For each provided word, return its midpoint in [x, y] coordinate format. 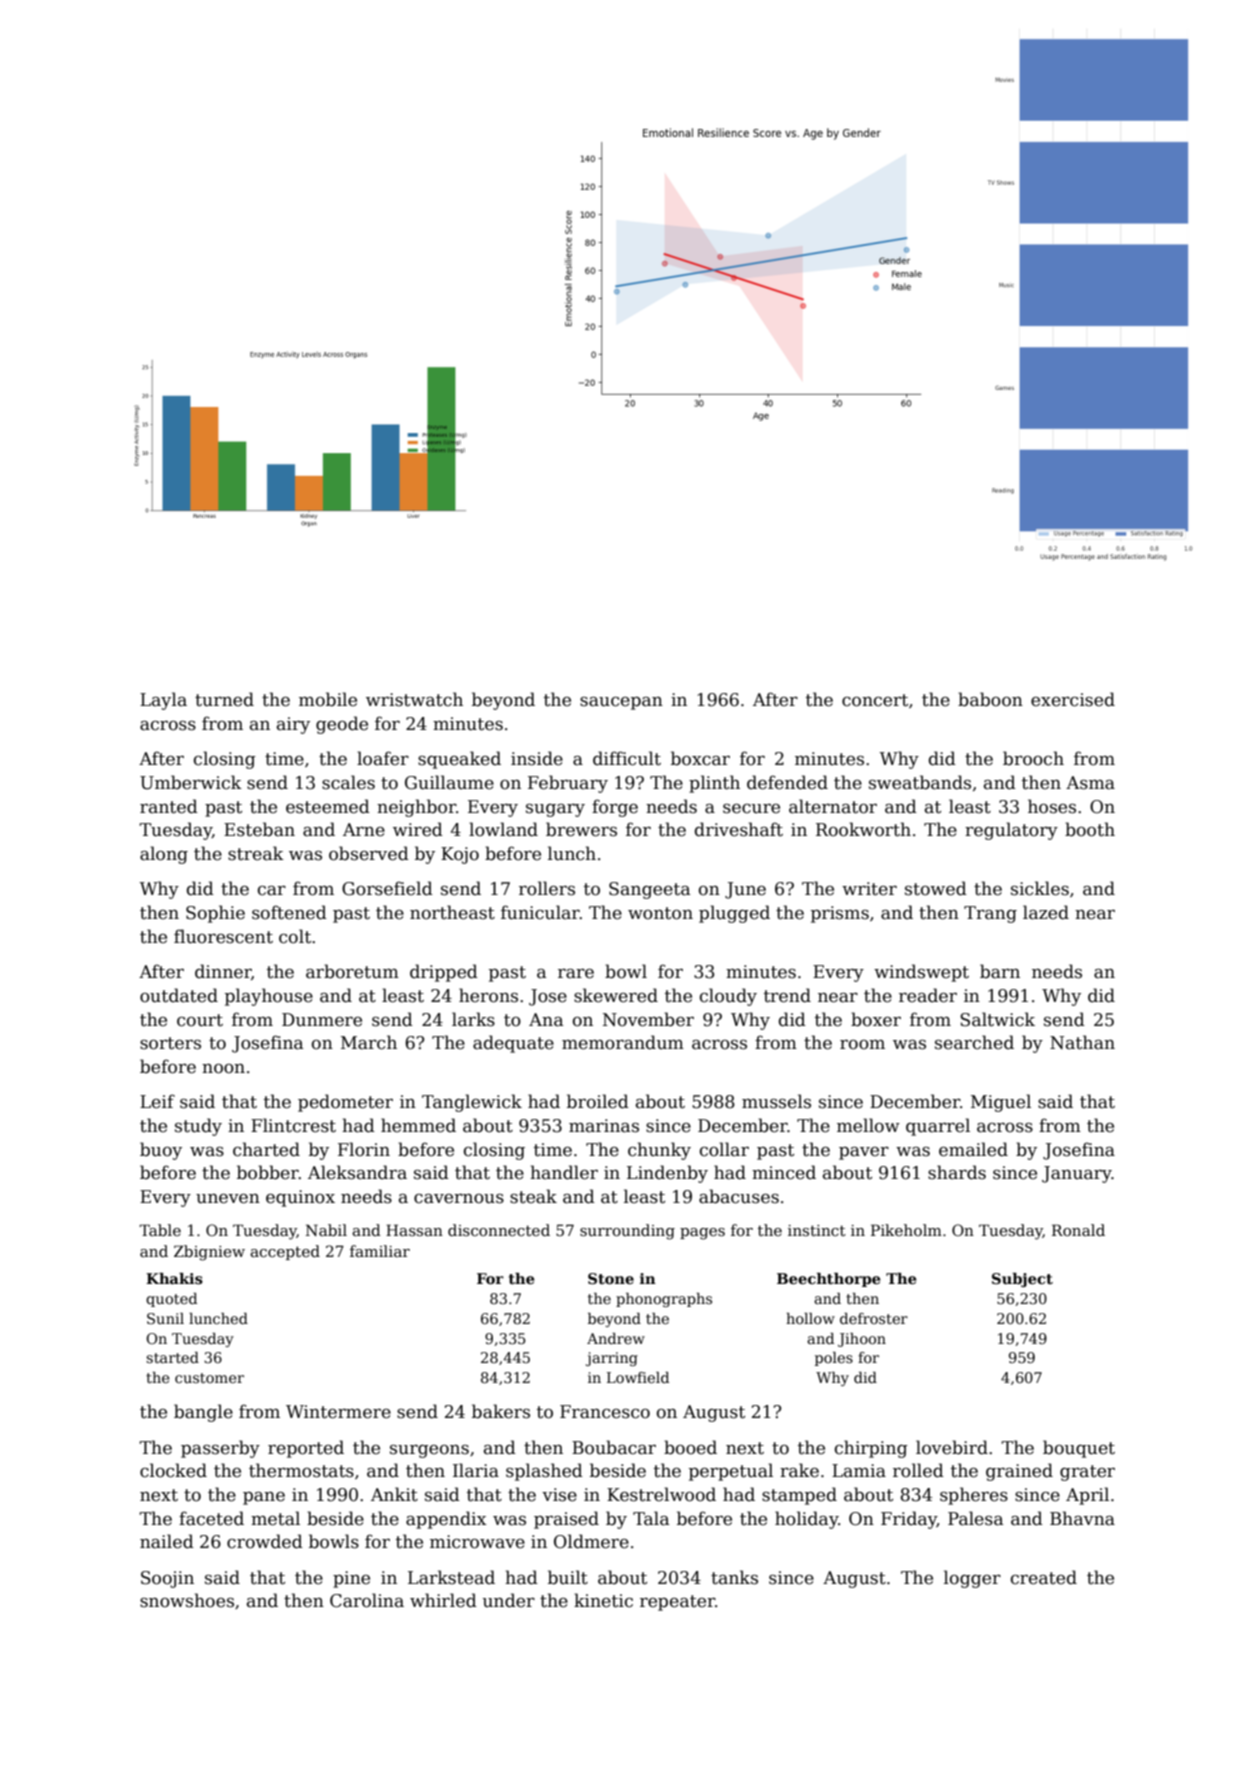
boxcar [700, 758]
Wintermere [338, 1412]
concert [875, 700]
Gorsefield [387, 888]
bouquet [1079, 1449]
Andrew [616, 1338]
